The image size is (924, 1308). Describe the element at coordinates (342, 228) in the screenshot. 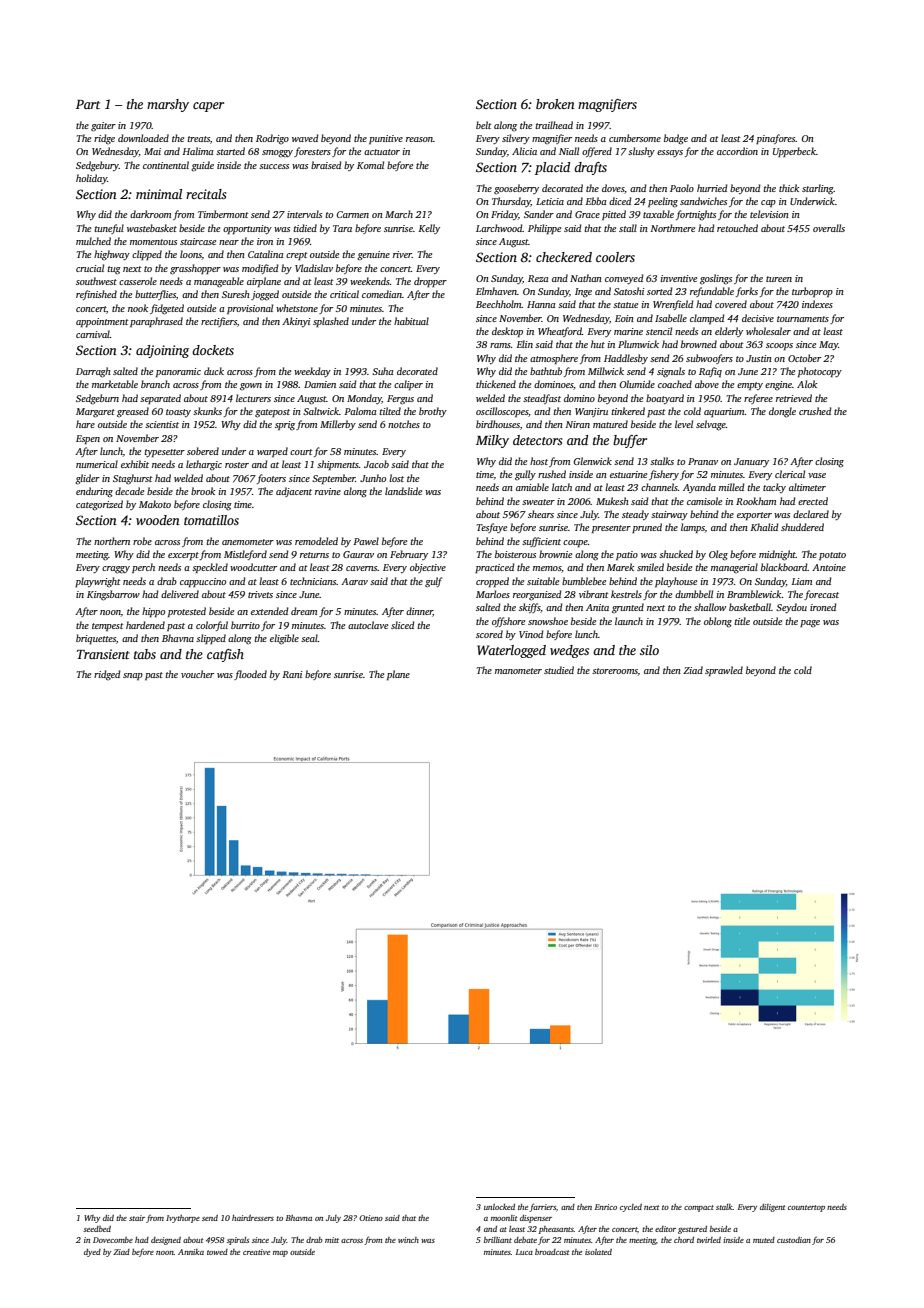

I see `Tara` at that location.
